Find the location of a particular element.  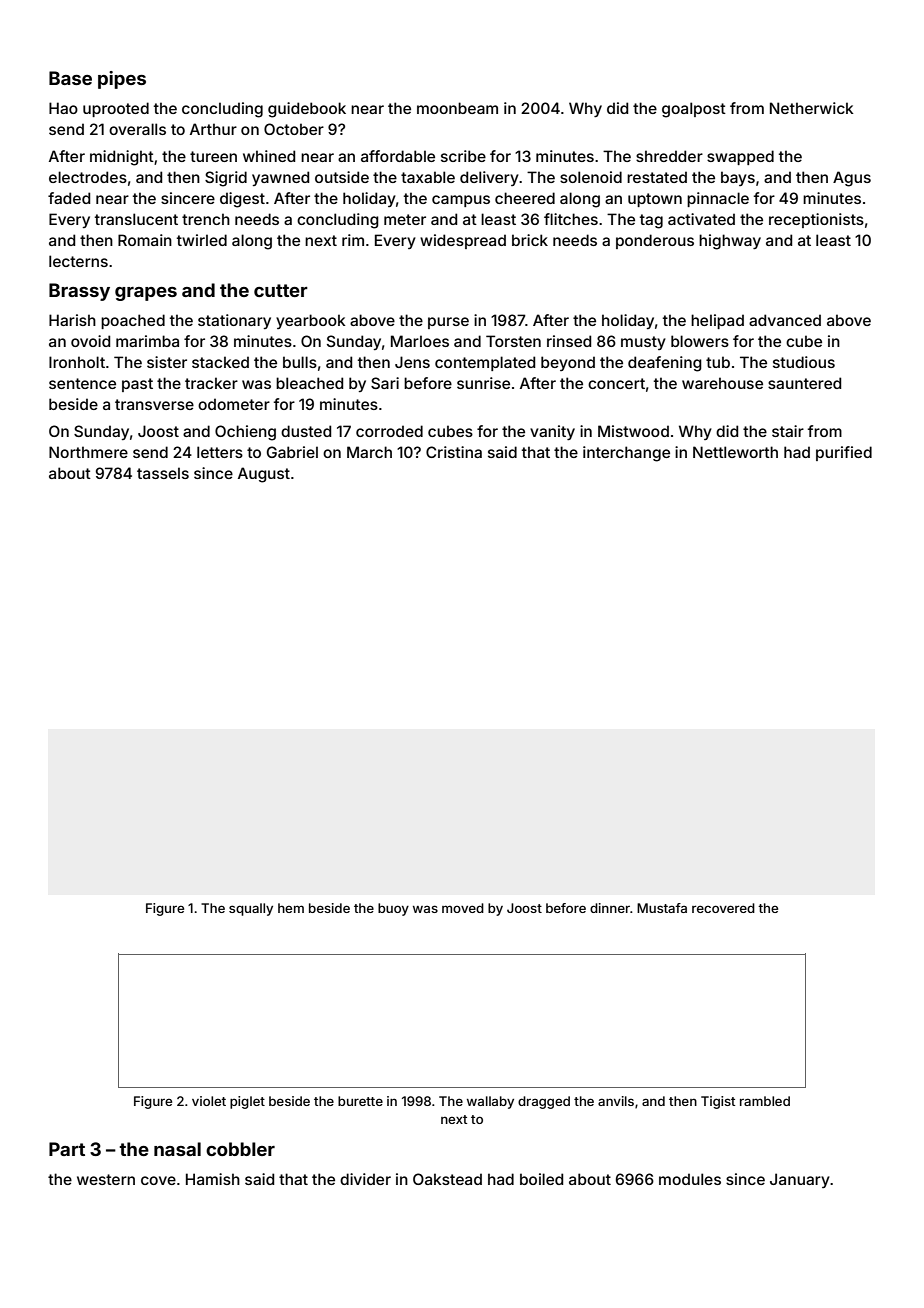

squally is located at coordinates (251, 909).
